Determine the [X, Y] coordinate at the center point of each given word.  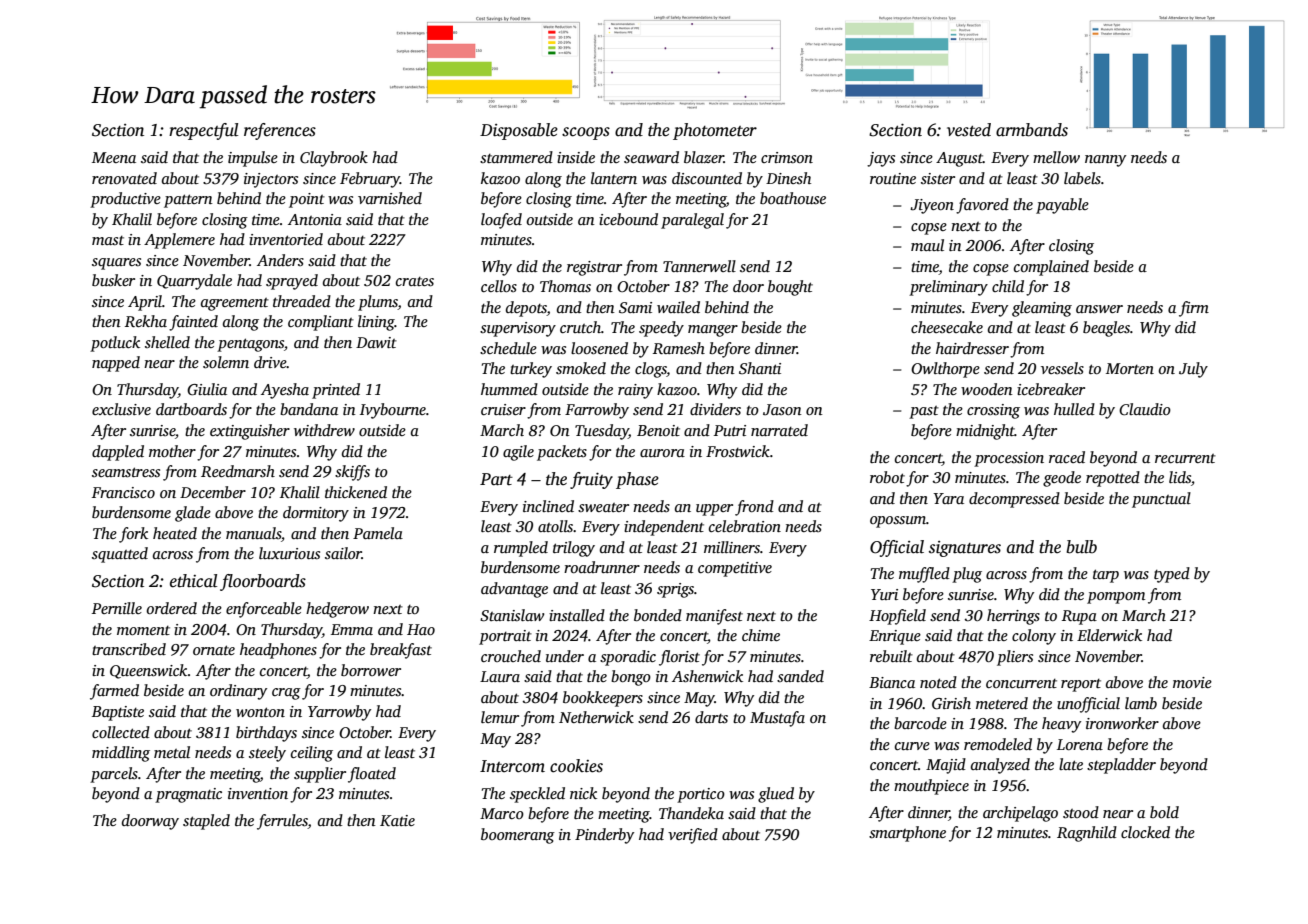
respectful [203, 131]
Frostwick [738, 451]
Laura [500, 676]
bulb [1081, 547]
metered [1002, 703]
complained [1051, 268]
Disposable [519, 131]
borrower [371, 670]
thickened [356, 492]
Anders [280, 260]
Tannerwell [699, 266]
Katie [397, 820]
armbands [1032, 130]
